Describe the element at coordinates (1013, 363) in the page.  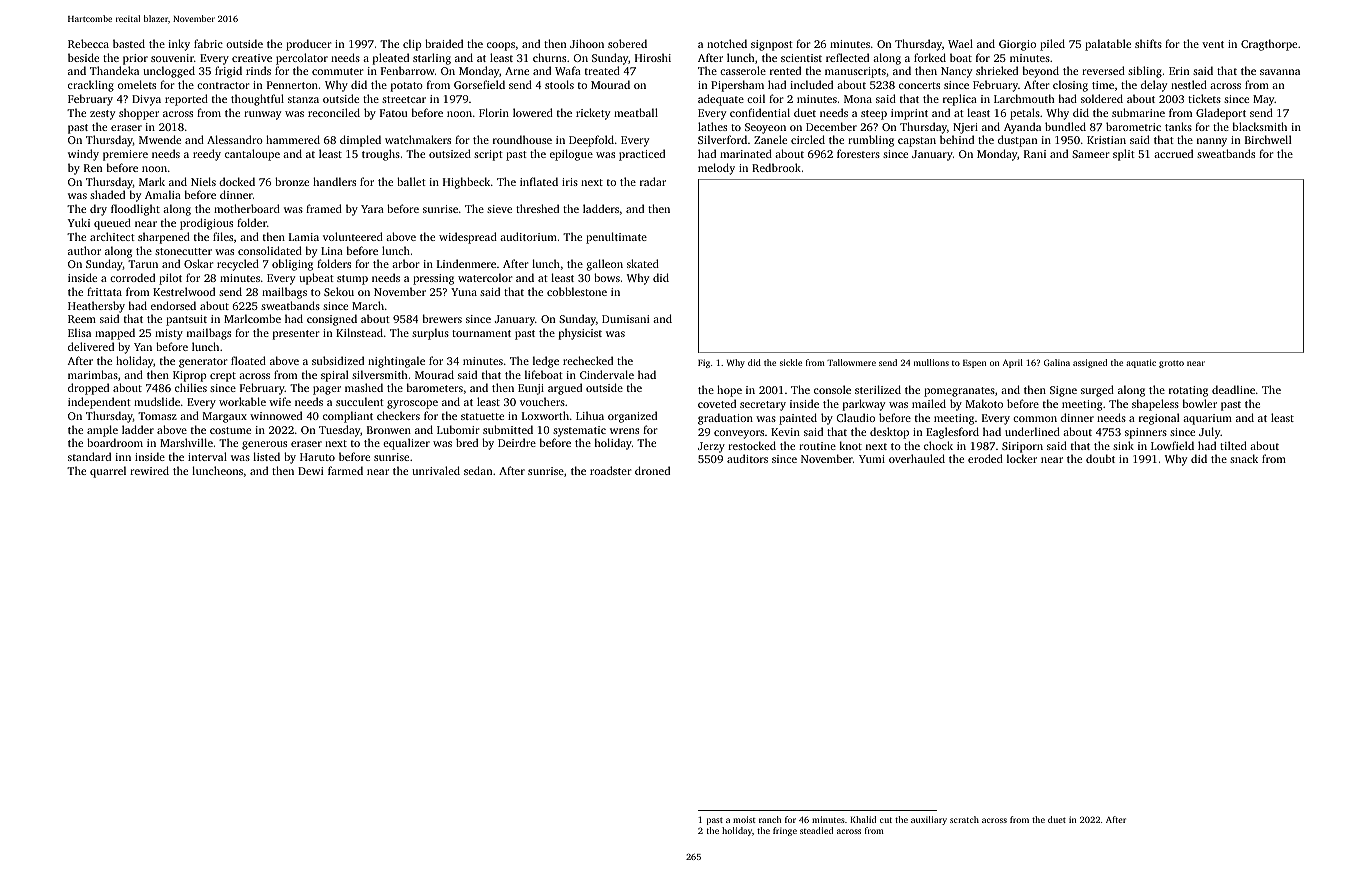
I see `April` at that location.
